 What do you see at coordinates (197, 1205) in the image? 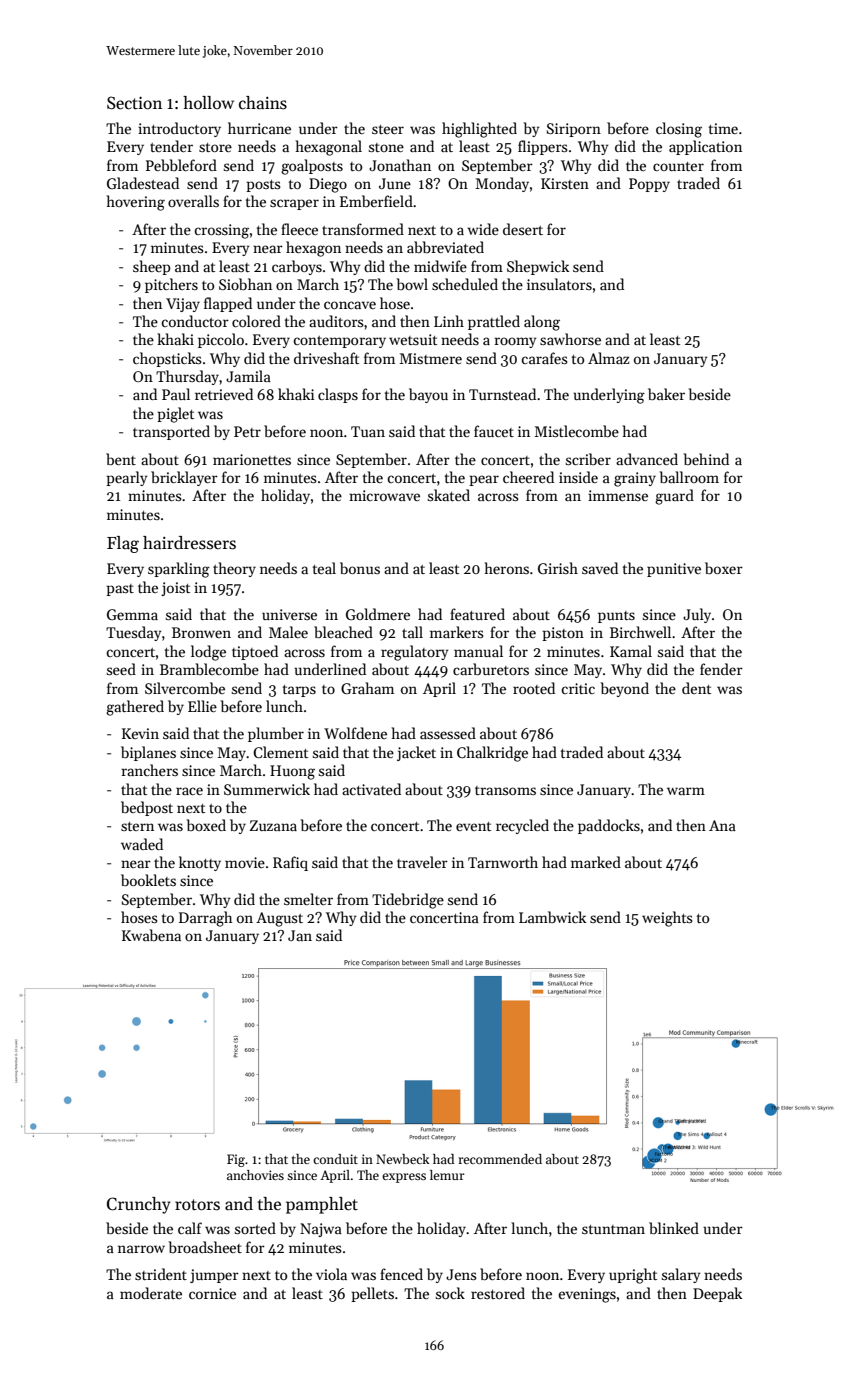
I see `rotors` at bounding box center [197, 1205].
